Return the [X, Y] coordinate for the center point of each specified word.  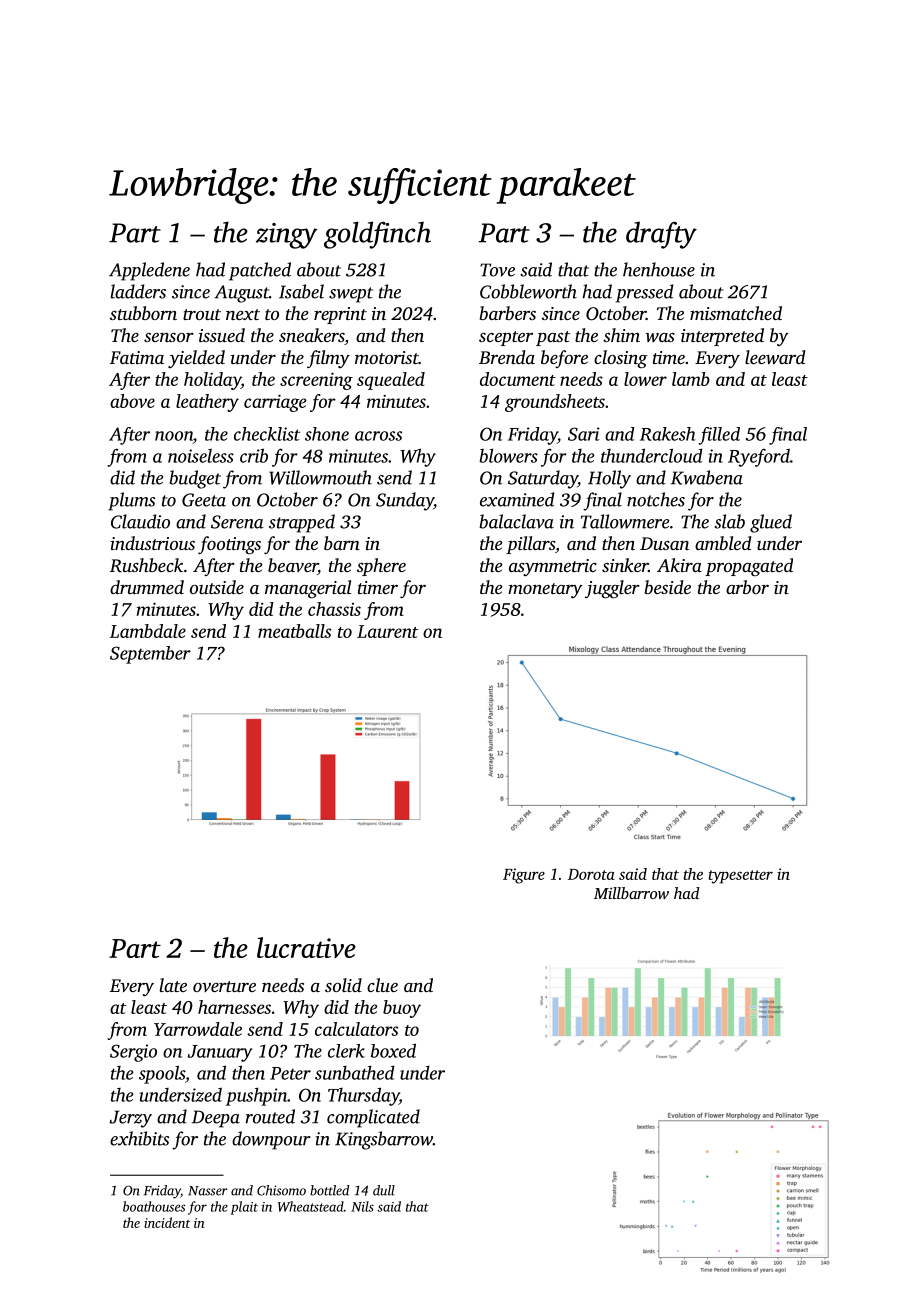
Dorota [591, 874]
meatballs [294, 631]
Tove [497, 270]
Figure [524, 876]
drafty [661, 235]
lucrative [306, 947]
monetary [545, 591]
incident [167, 1222]
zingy [287, 236]
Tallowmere [625, 521]
